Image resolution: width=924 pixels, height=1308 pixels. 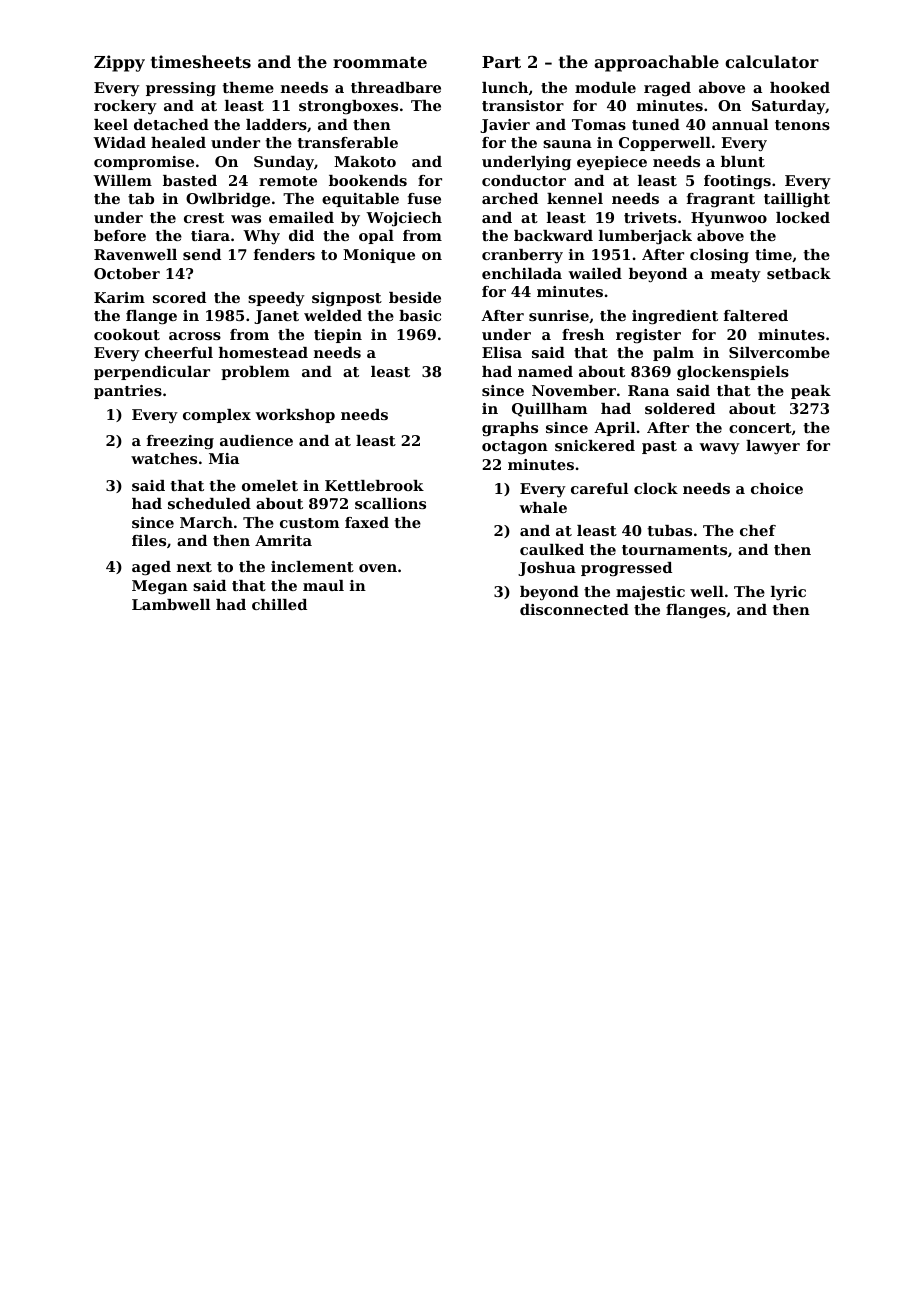 I want to click on octagon, so click(x=515, y=448).
